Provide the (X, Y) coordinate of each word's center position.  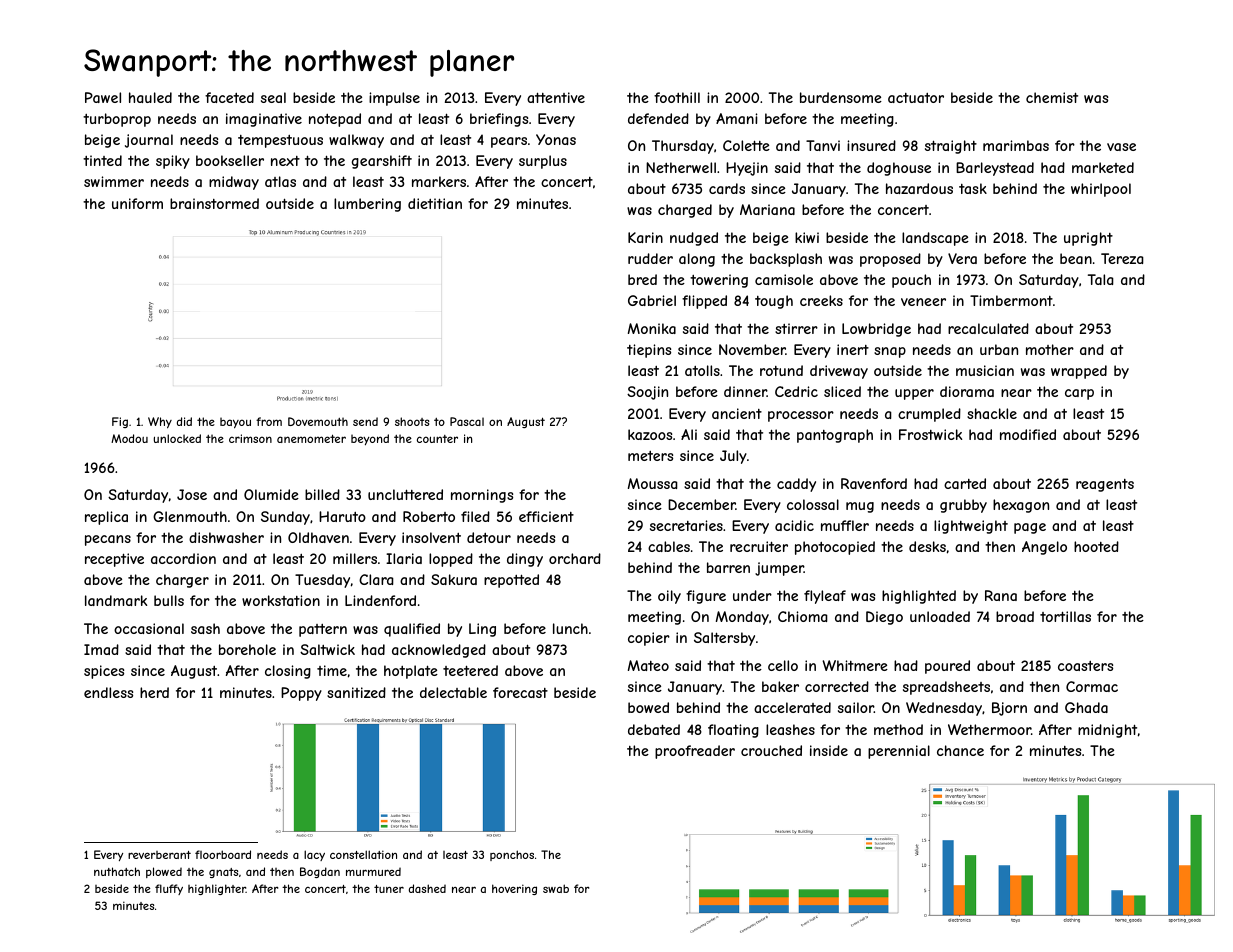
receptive (114, 560)
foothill (677, 97)
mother (1050, 349)
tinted (102, 160)
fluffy (169, 889)
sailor (856, 707)
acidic (794, 525)
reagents (1105, 485)
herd (154, 692)
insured (871, 145)
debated (654, 729)
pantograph (835, 436)
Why (160, 423)
